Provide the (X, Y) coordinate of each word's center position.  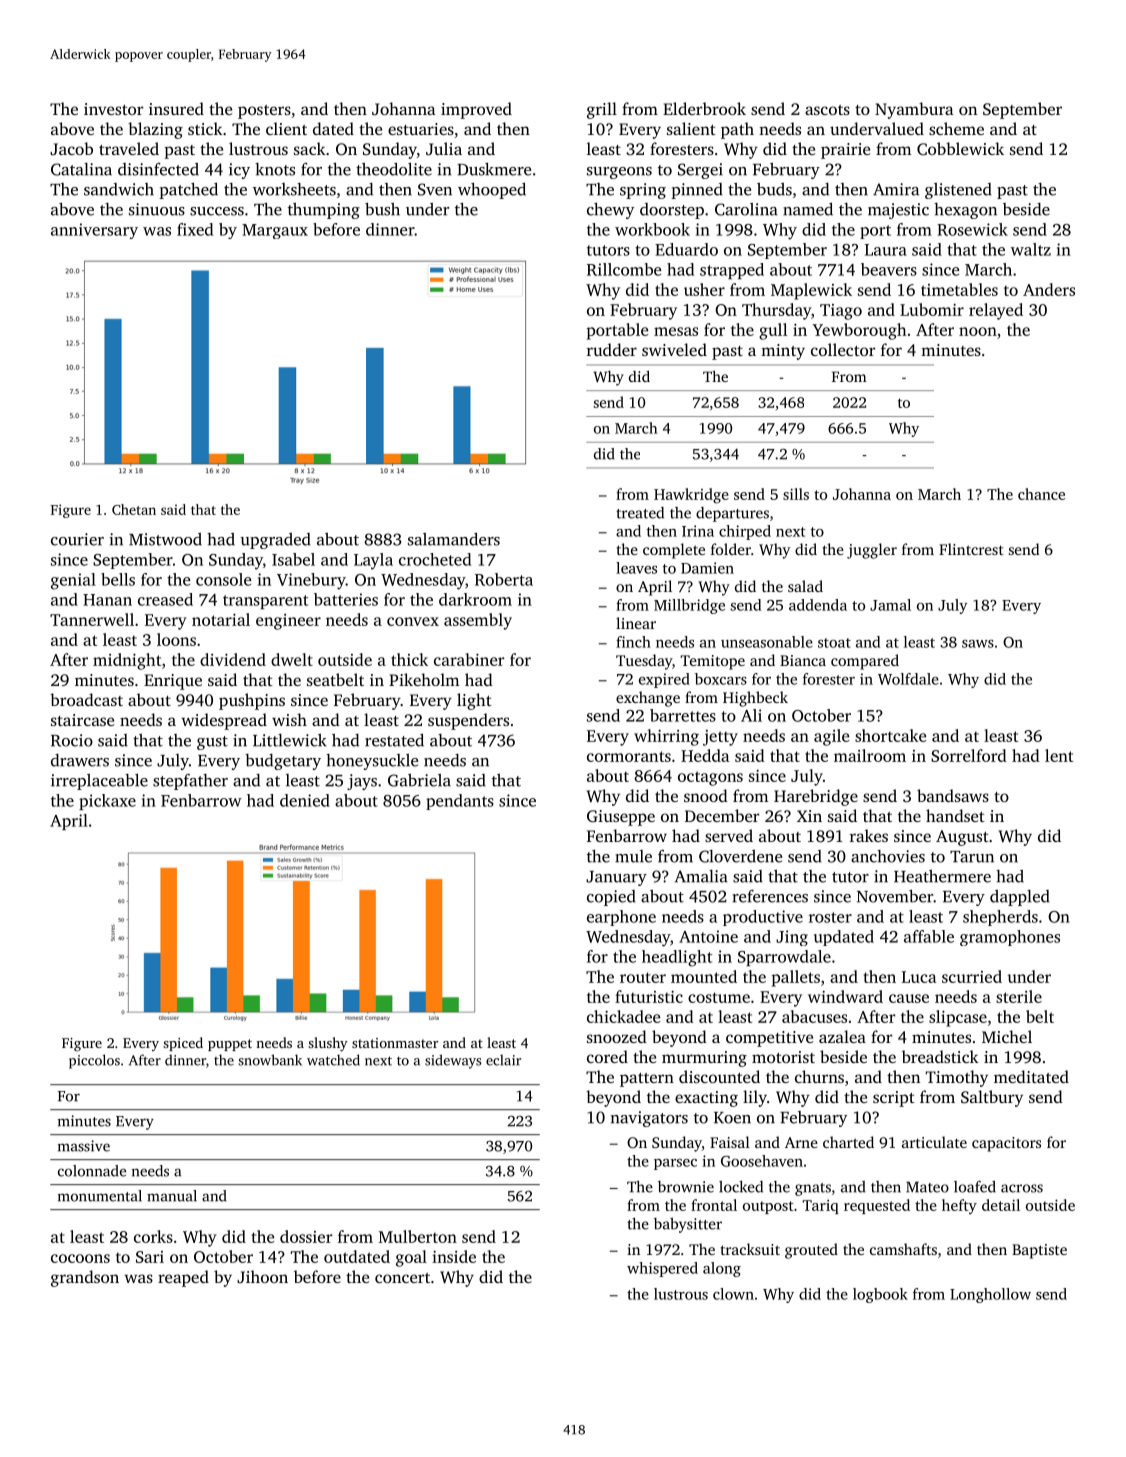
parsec (675, 1164)
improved (476, 110)
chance (1041, 494)
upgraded (276, 541)
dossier (306, 1236)
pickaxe (107, 802)
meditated (1031, 1076)
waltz (1031, 249)
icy (239, 171)
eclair (503, 1060)
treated (640, 513)
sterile (1019, 996)
